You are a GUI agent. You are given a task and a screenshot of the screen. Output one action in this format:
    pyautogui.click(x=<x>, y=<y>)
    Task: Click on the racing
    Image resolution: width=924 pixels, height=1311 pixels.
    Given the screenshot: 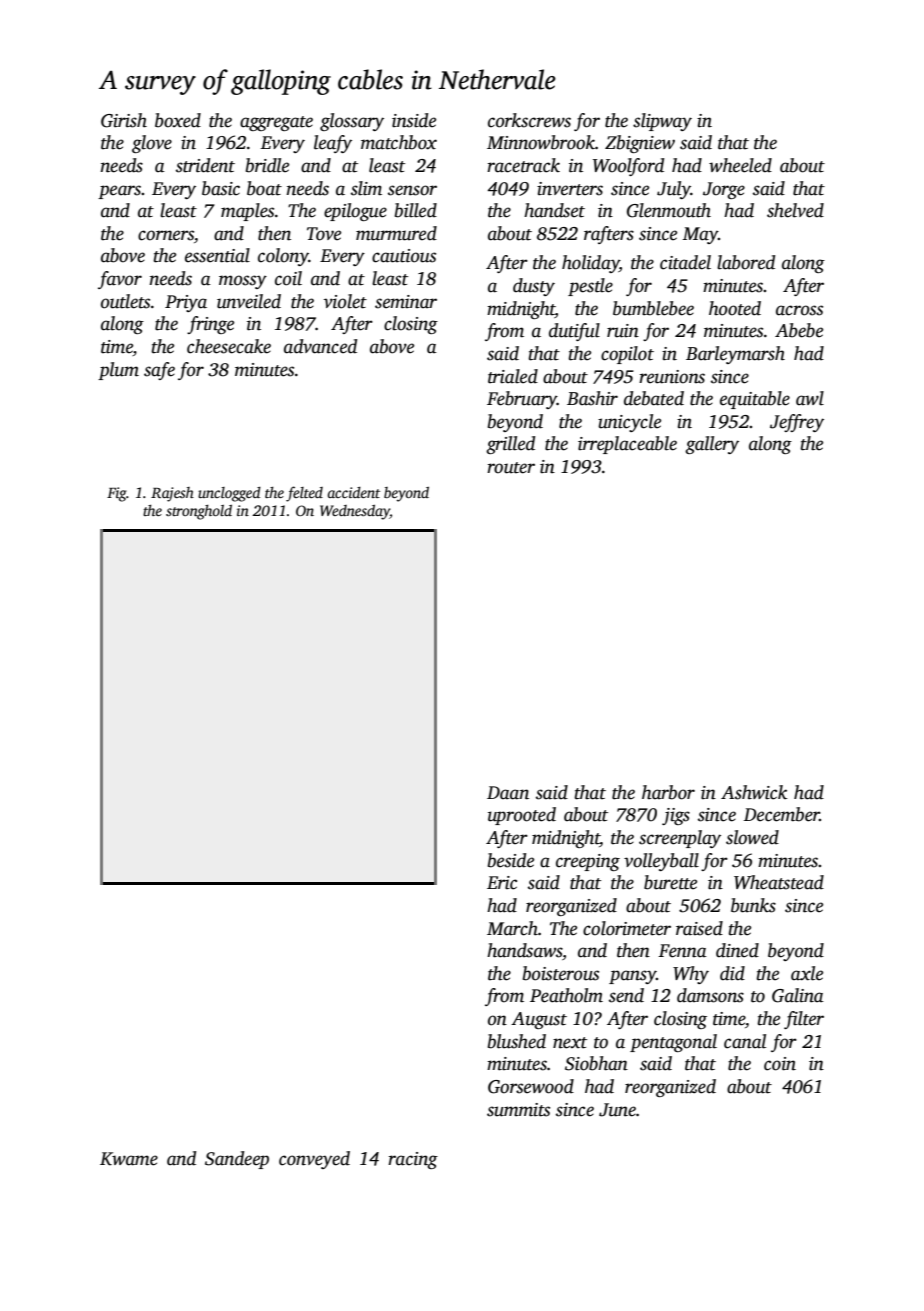 What is the action you would take?
    pyautogui.click(x=413, y=1160)
